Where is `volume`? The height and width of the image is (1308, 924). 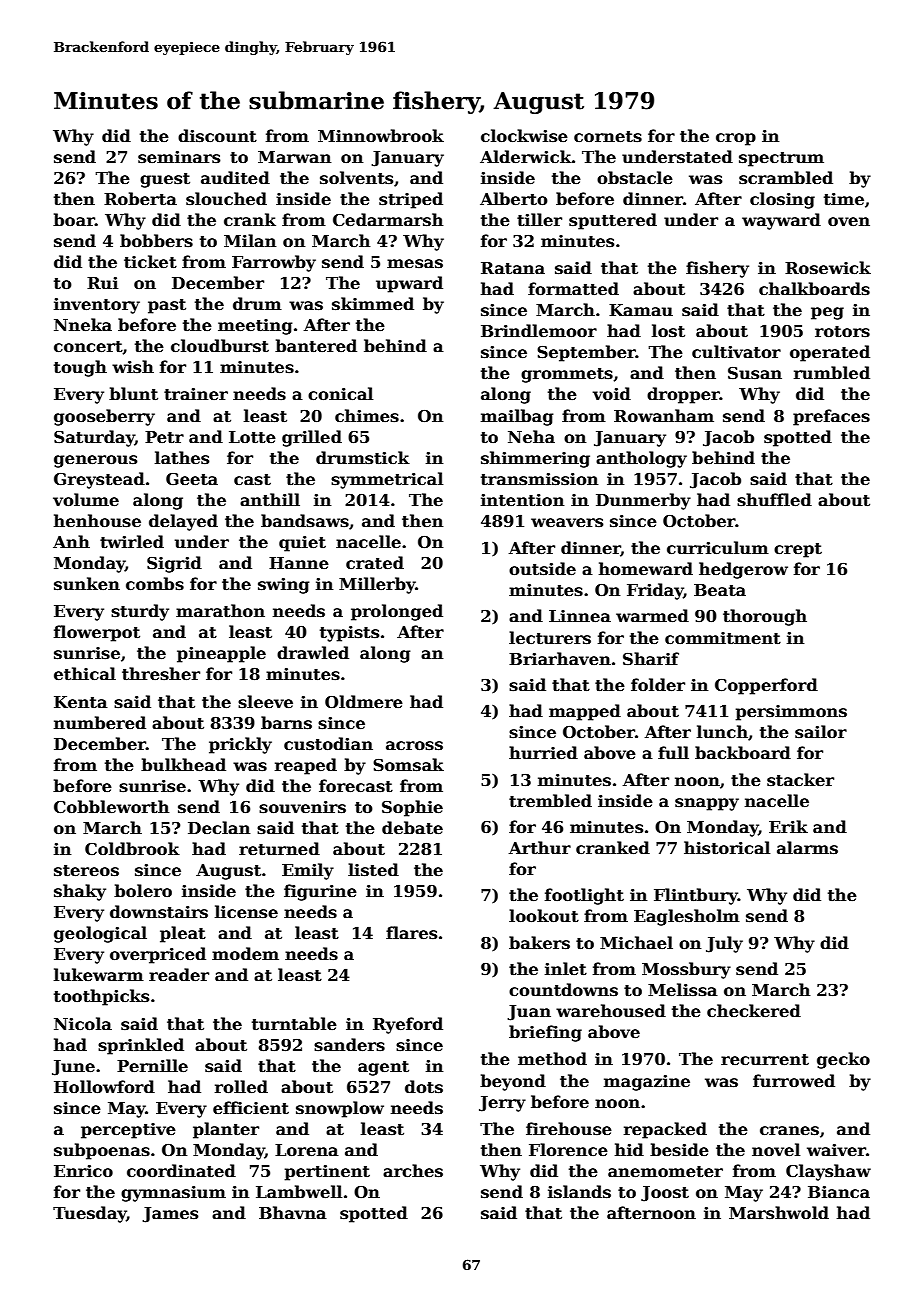 volume is located at coordinates (86, 500).
